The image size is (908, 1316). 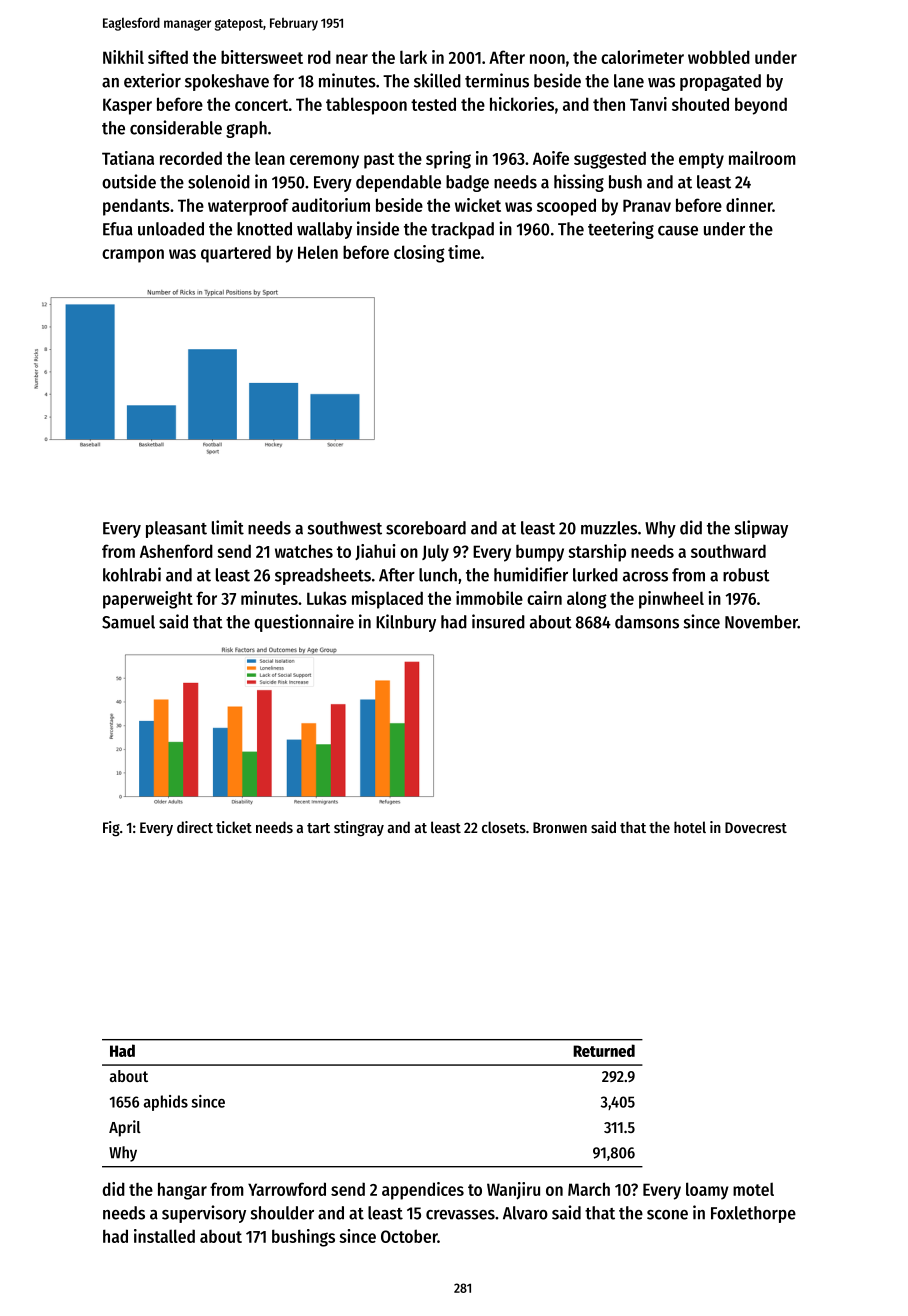 I want to click on Kasper, so click(x=127, y=106).
